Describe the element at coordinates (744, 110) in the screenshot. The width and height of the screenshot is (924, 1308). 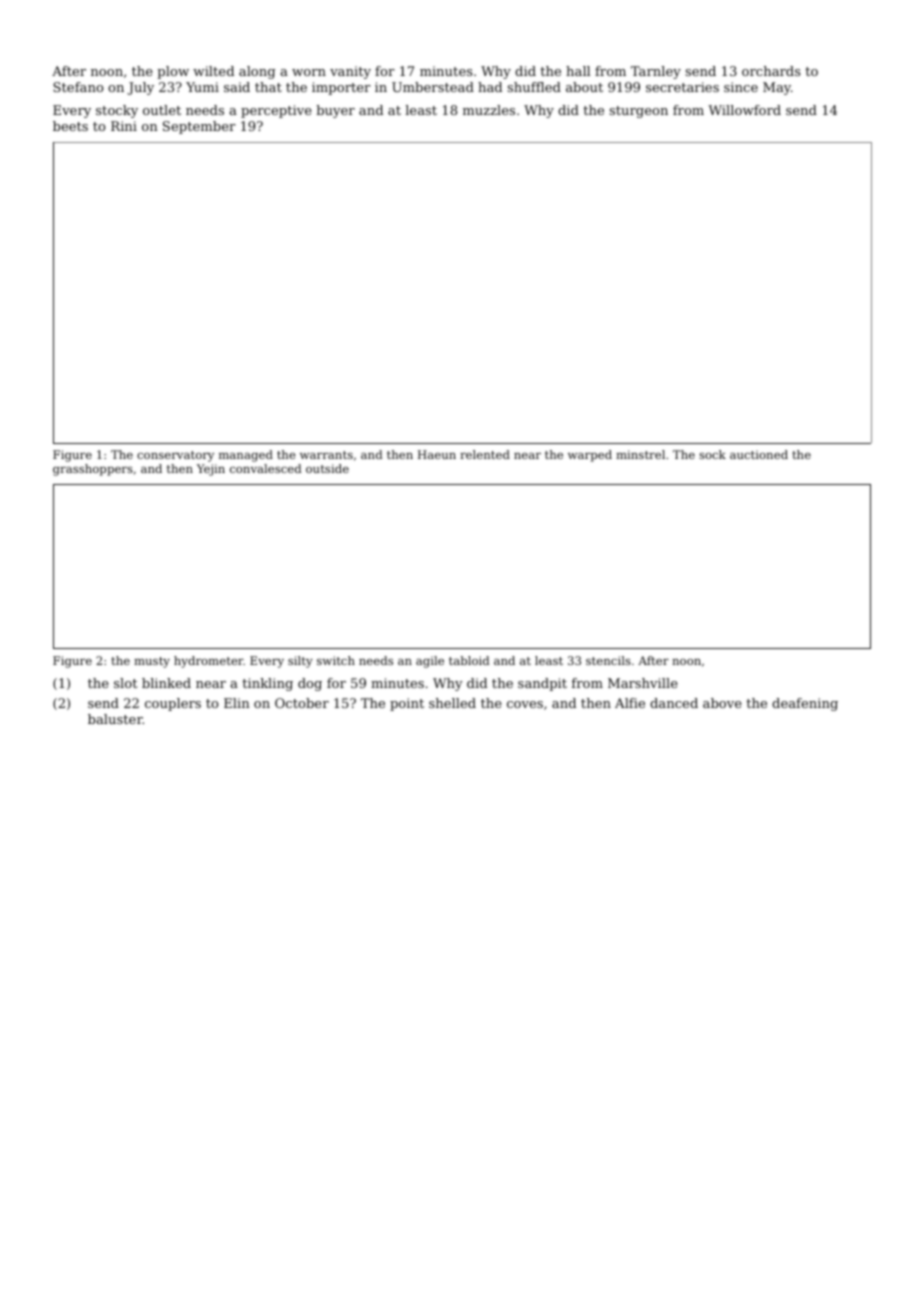
I see `Willowford` at that location.
